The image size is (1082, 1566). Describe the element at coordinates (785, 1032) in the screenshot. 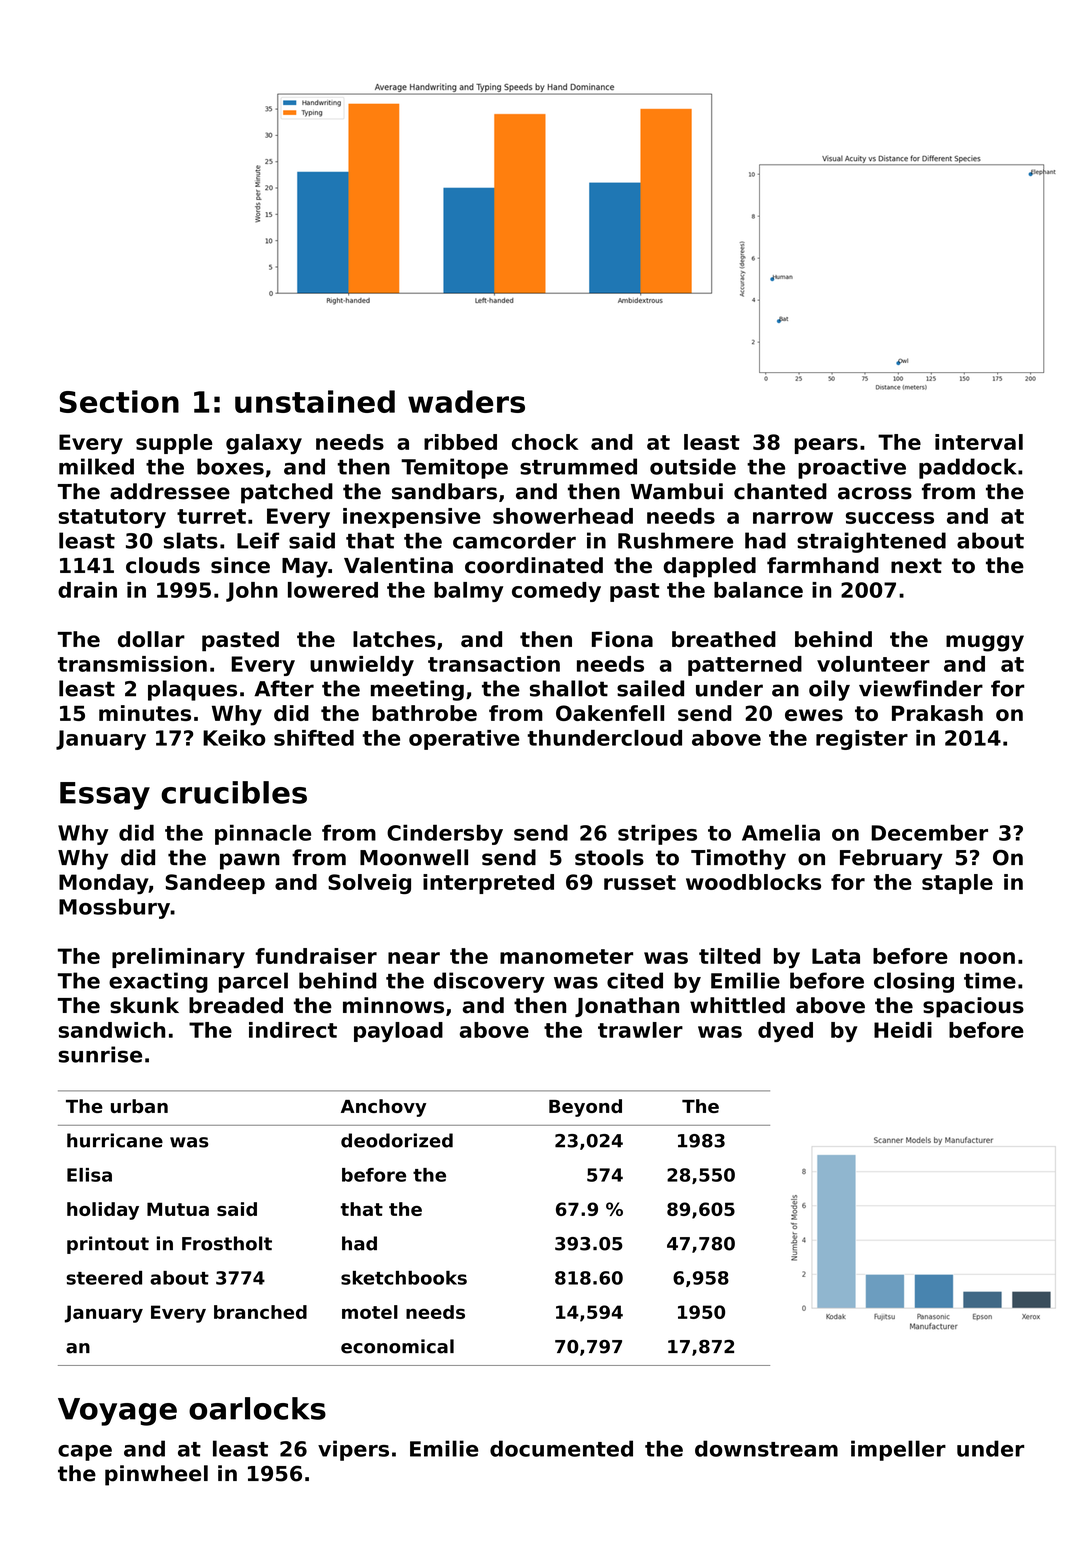

I see `dyed` at that location.
